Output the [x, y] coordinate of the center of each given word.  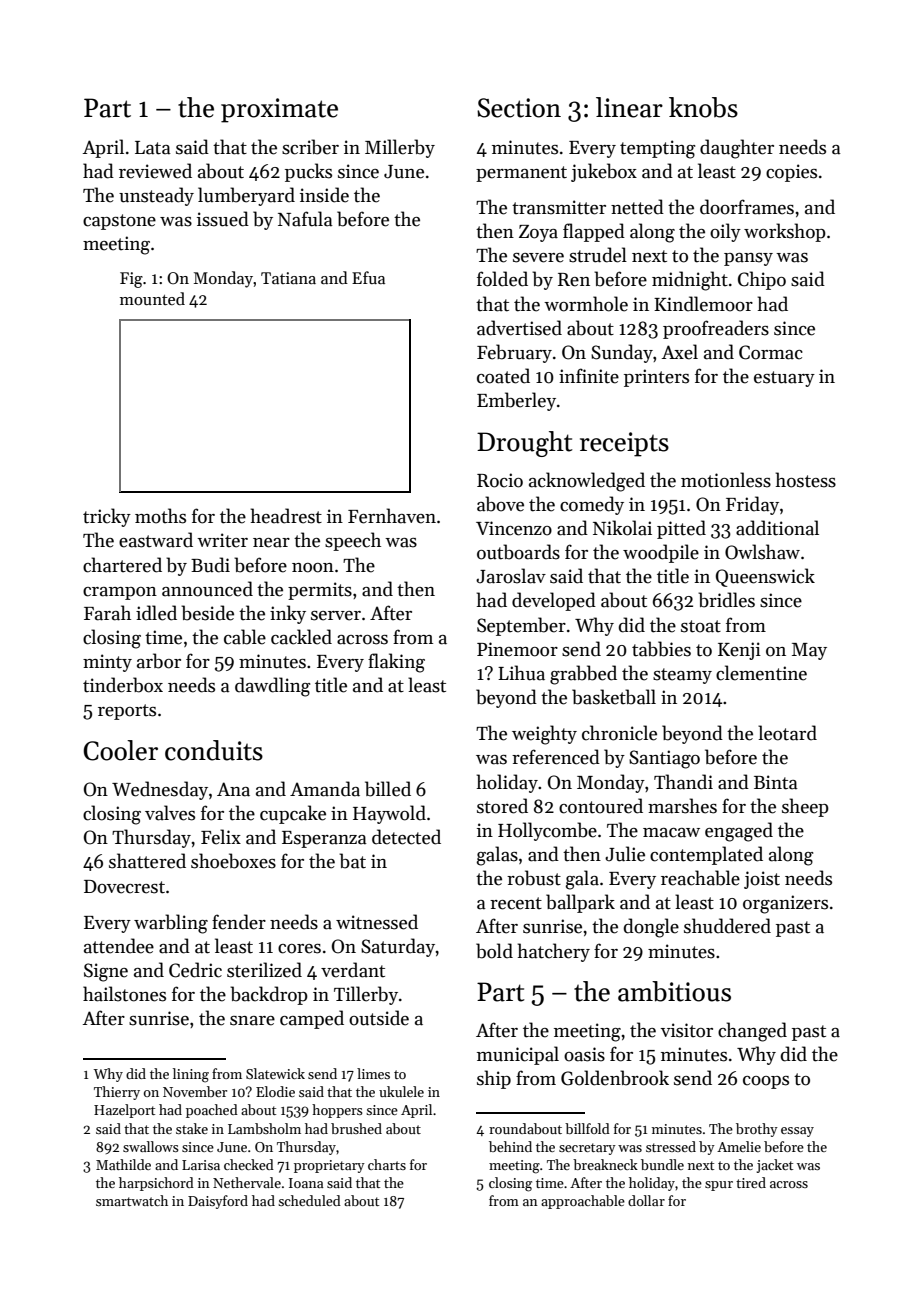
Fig [131, 280]
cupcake [293, 814]
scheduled [309, 1200]
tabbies [661, 649]
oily [725, 232]
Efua [368, 277]
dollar [646, 1200]
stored [502, 806]
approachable [583, 1202]
